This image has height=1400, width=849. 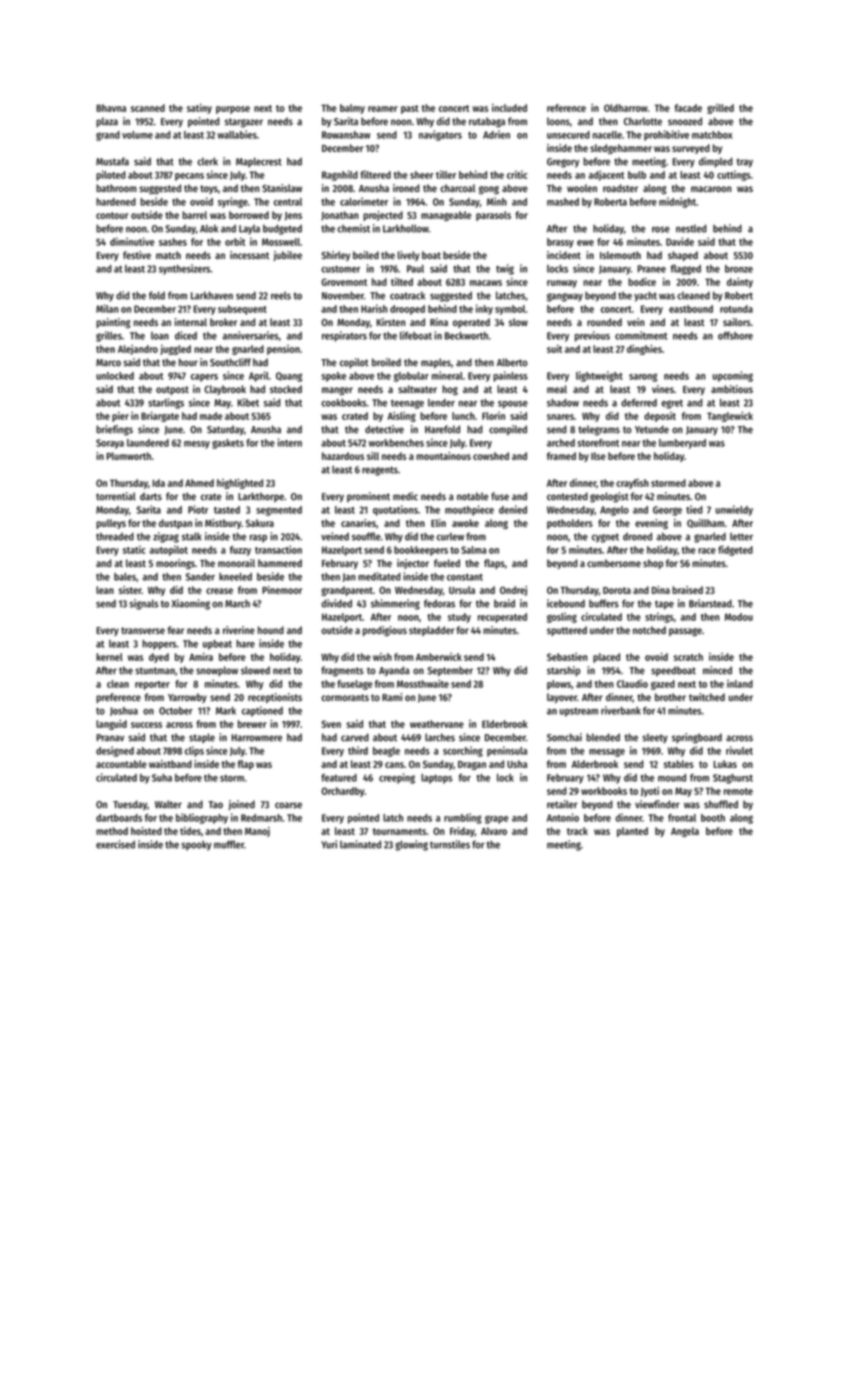 What do you see at coordinates (385, 631) in the image?
I see `prodigious` at bounding box center [385, 631].
